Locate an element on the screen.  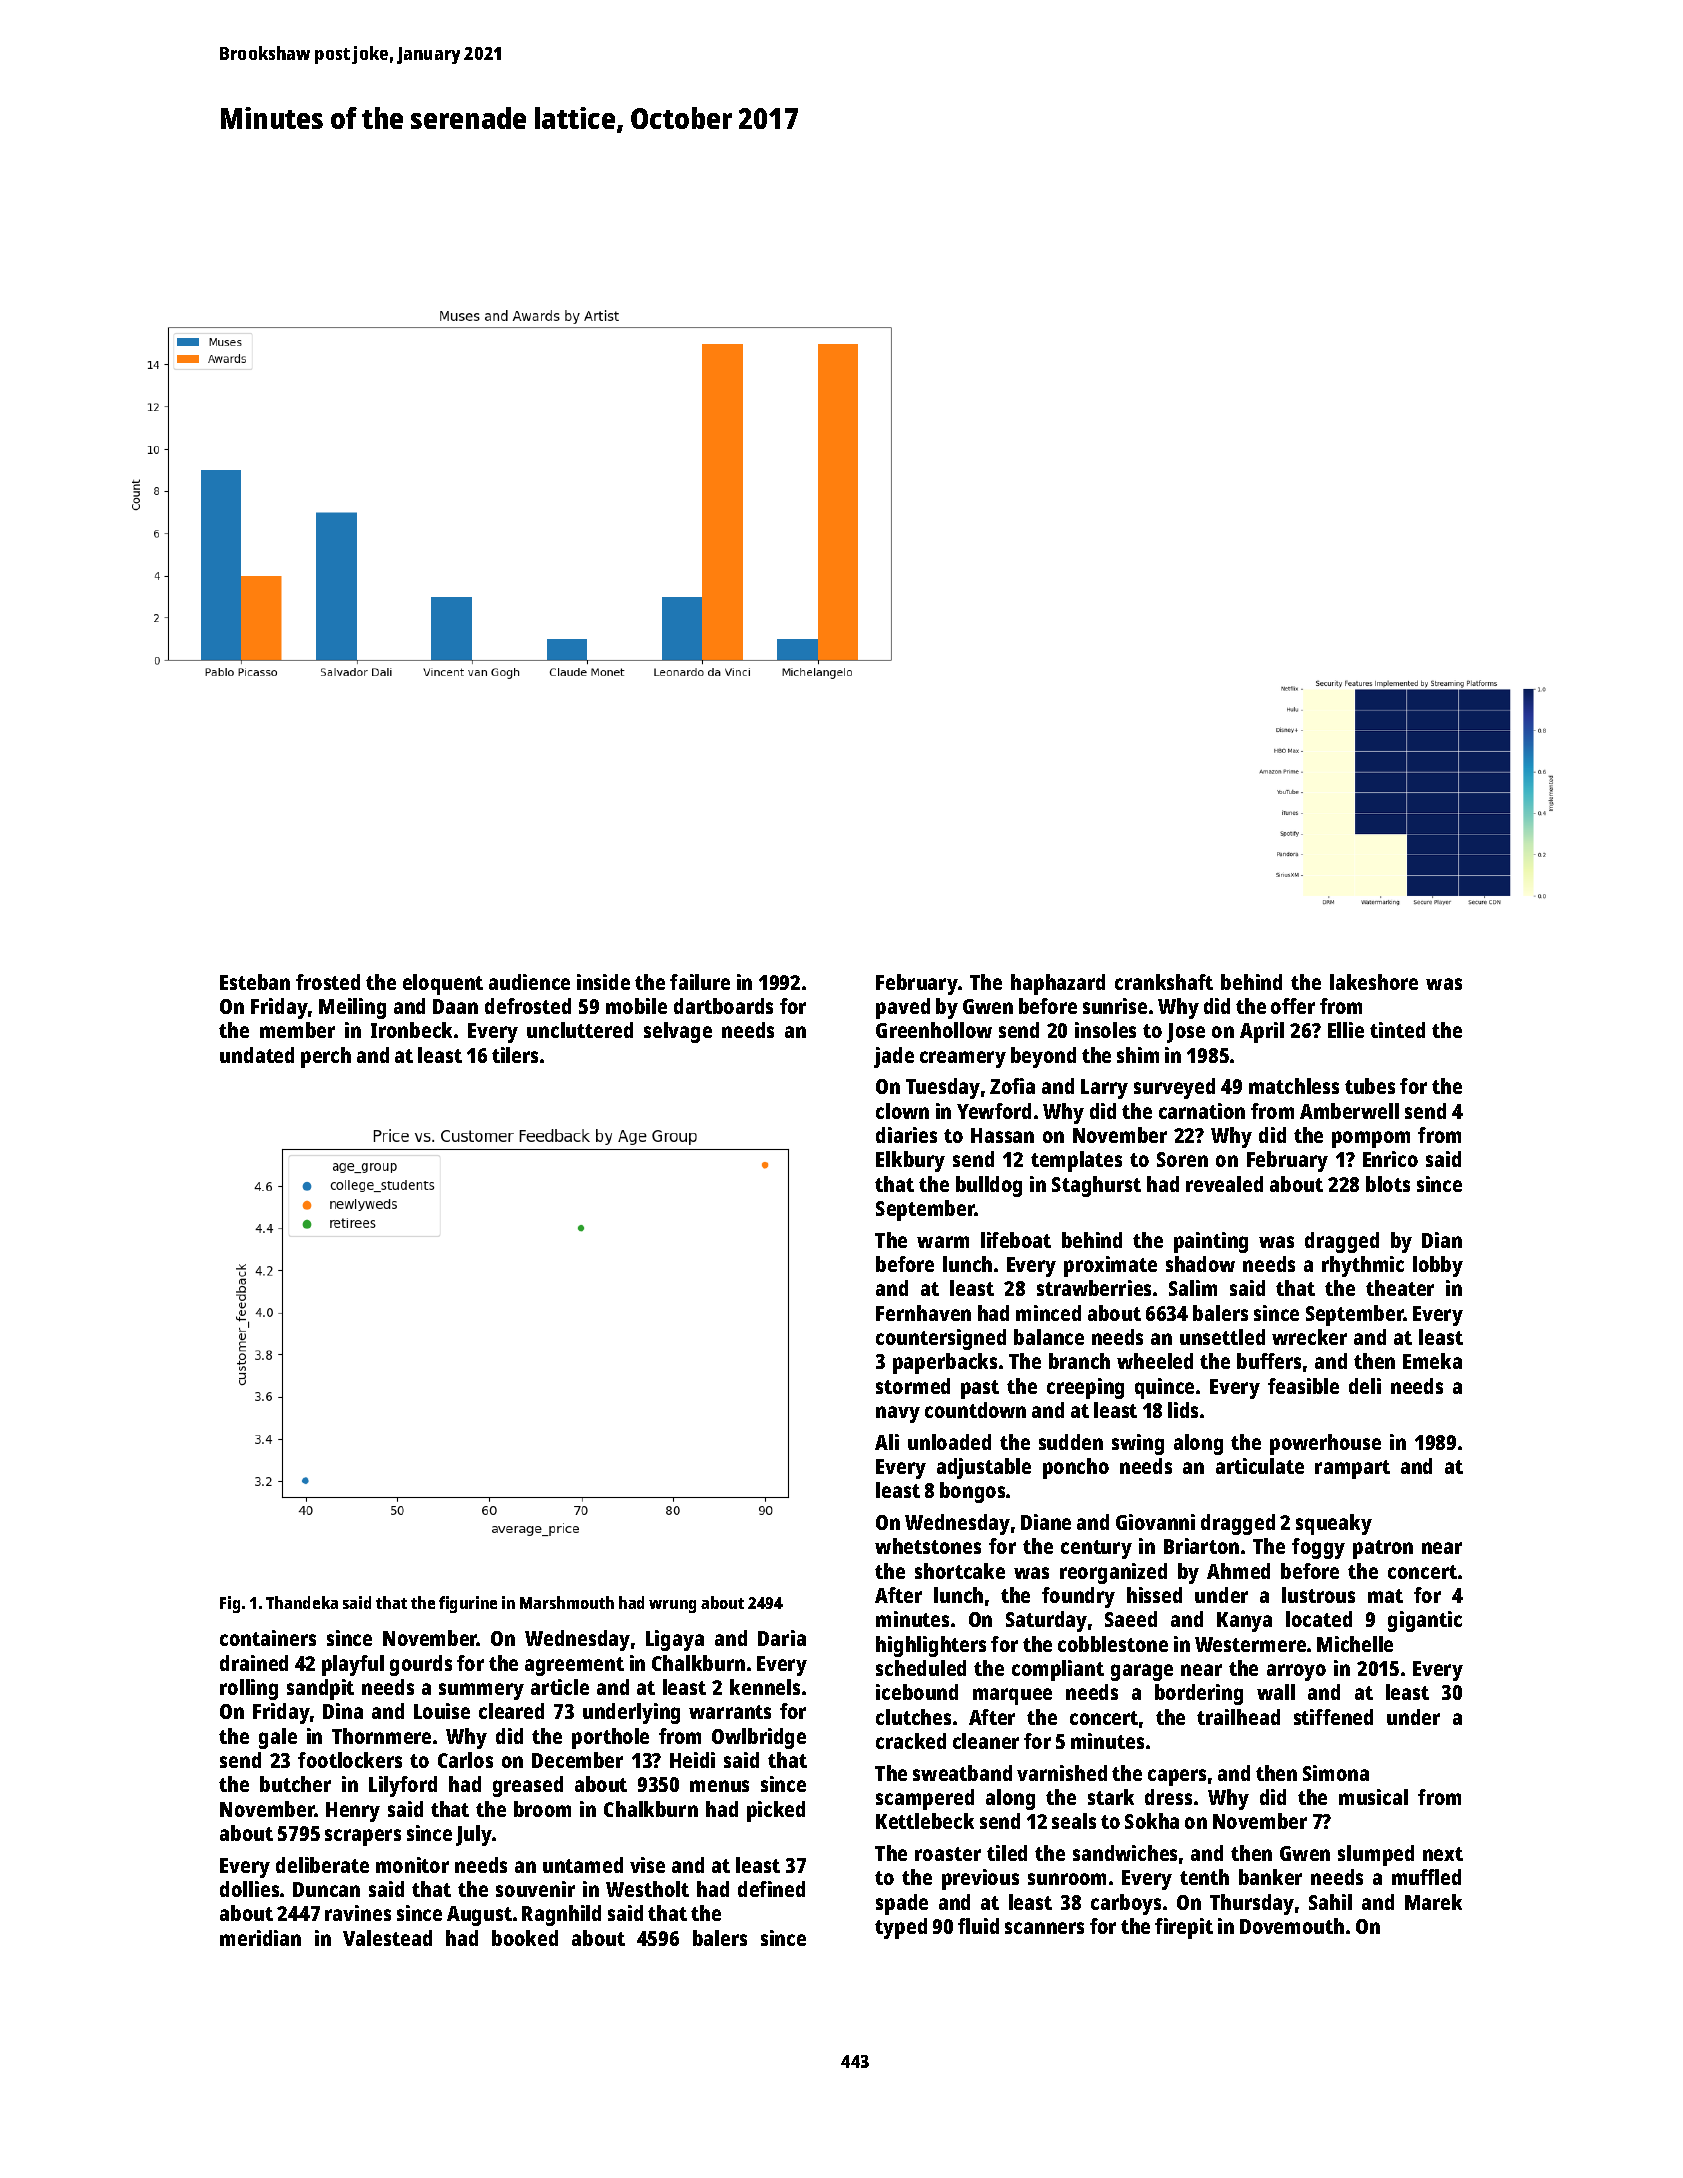
audience is located at coordinates (529, 982).
